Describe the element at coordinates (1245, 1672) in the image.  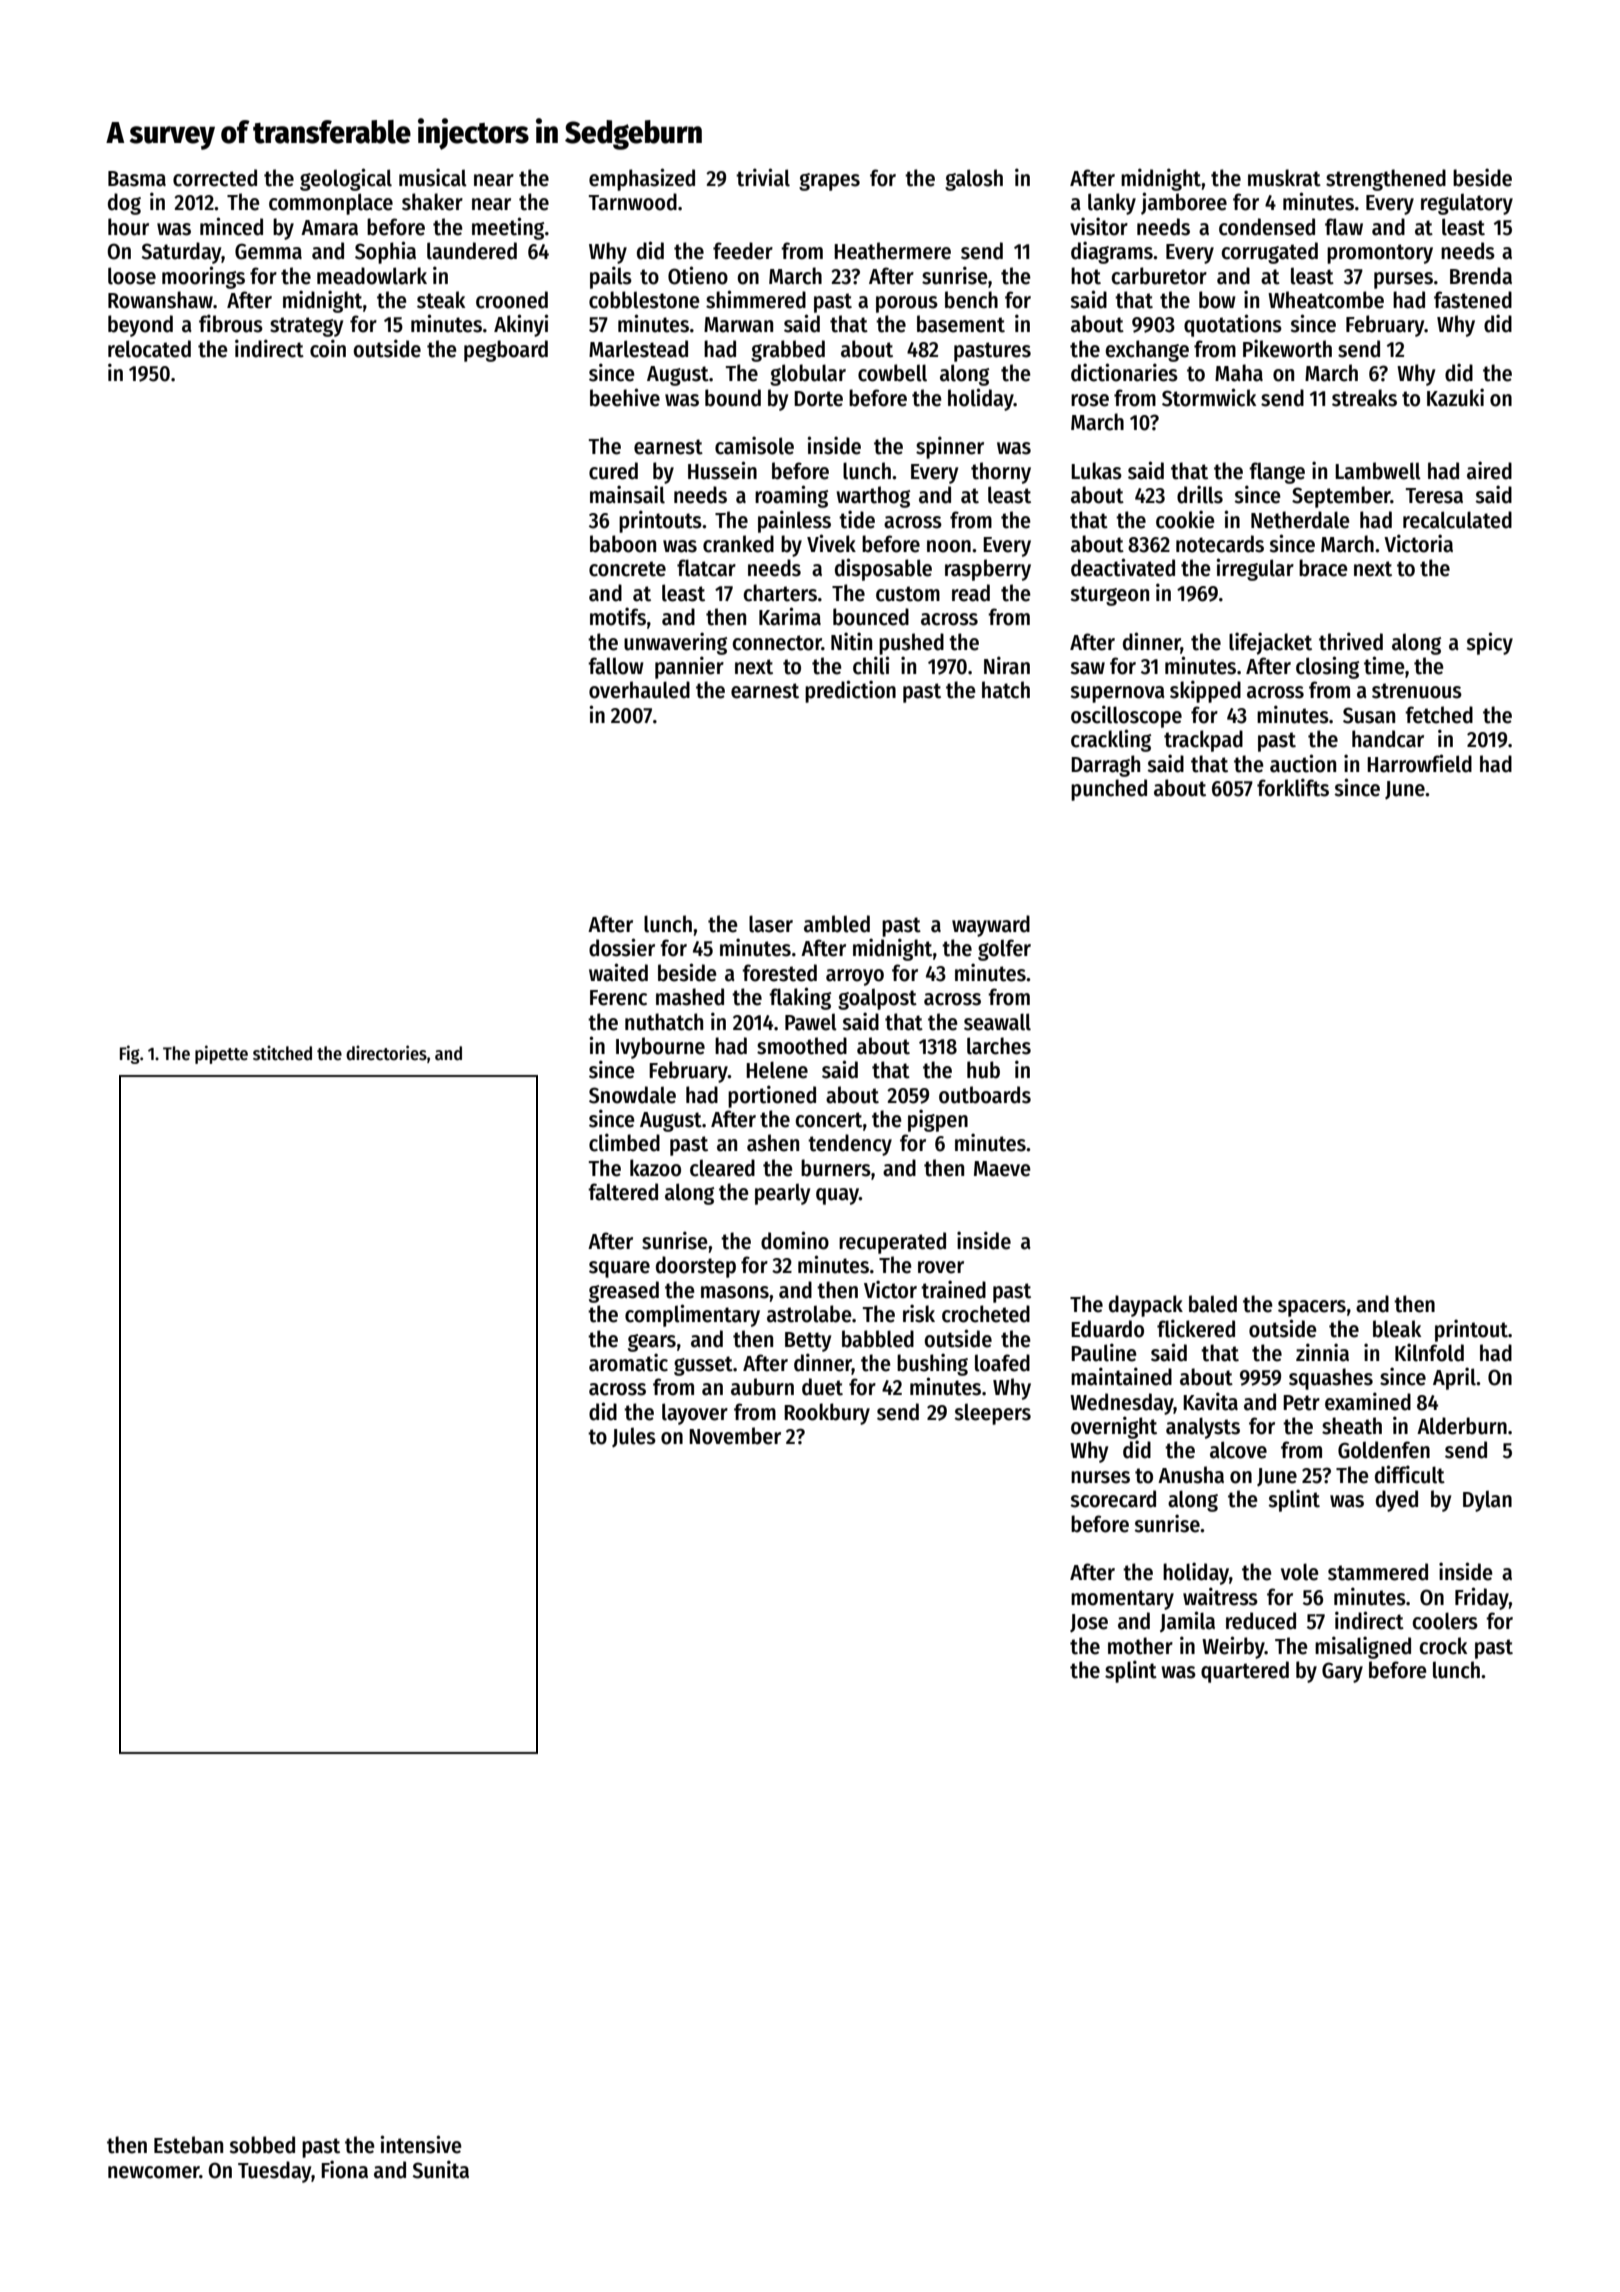
I see `quartered` at that location.
